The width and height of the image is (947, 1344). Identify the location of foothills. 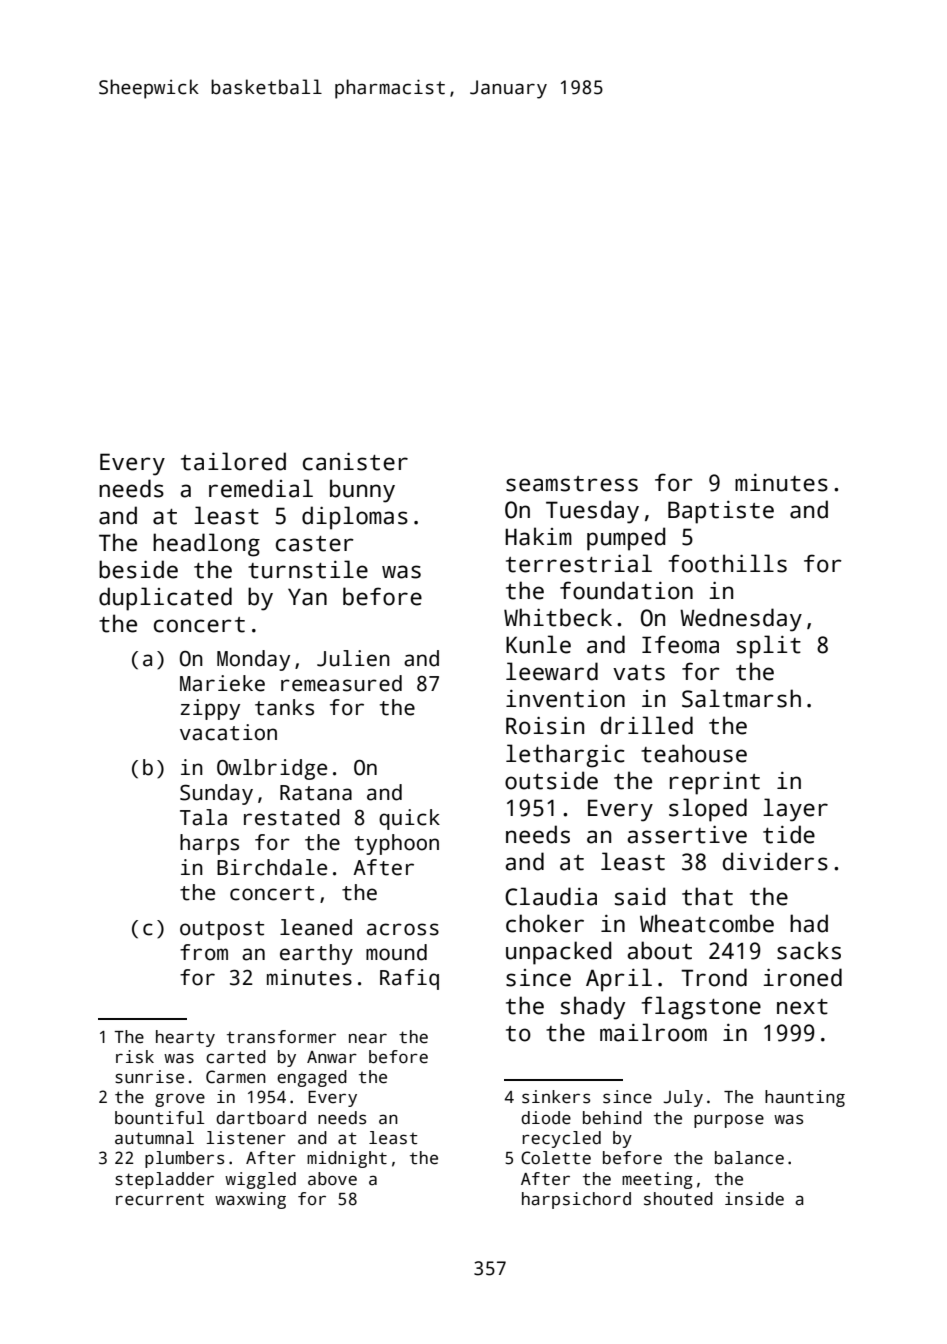
(727, 563).
